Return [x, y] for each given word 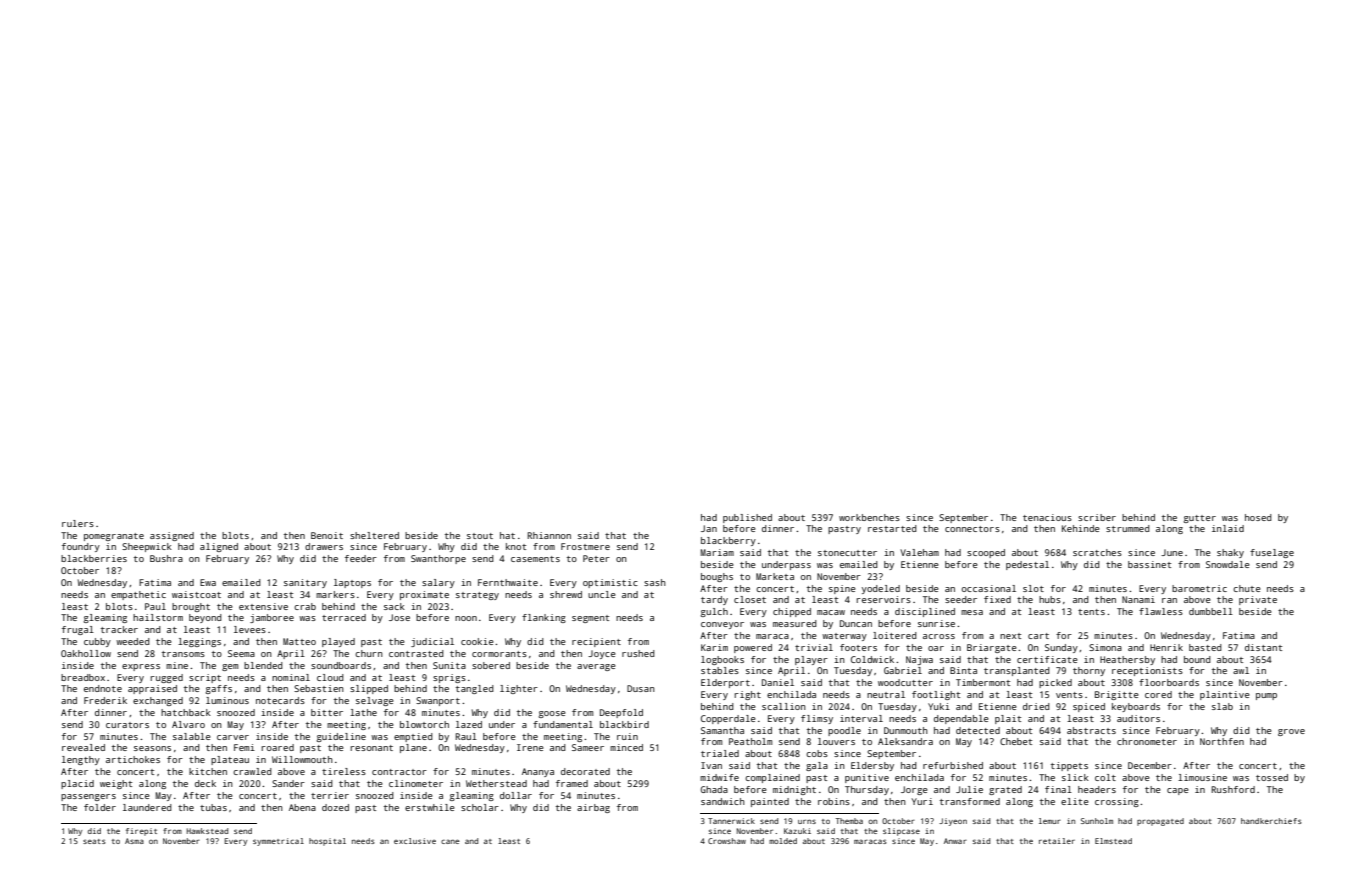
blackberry [728, 541]
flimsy [817, 719]
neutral [886, 694]
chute [1247, 588]
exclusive [415, 841]
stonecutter [847, 553]
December [1150, 765]
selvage [375, 701]
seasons [152, 748]
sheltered [374, 535]
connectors [972, 529]
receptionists [1147, 671]
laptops [352, 583]
